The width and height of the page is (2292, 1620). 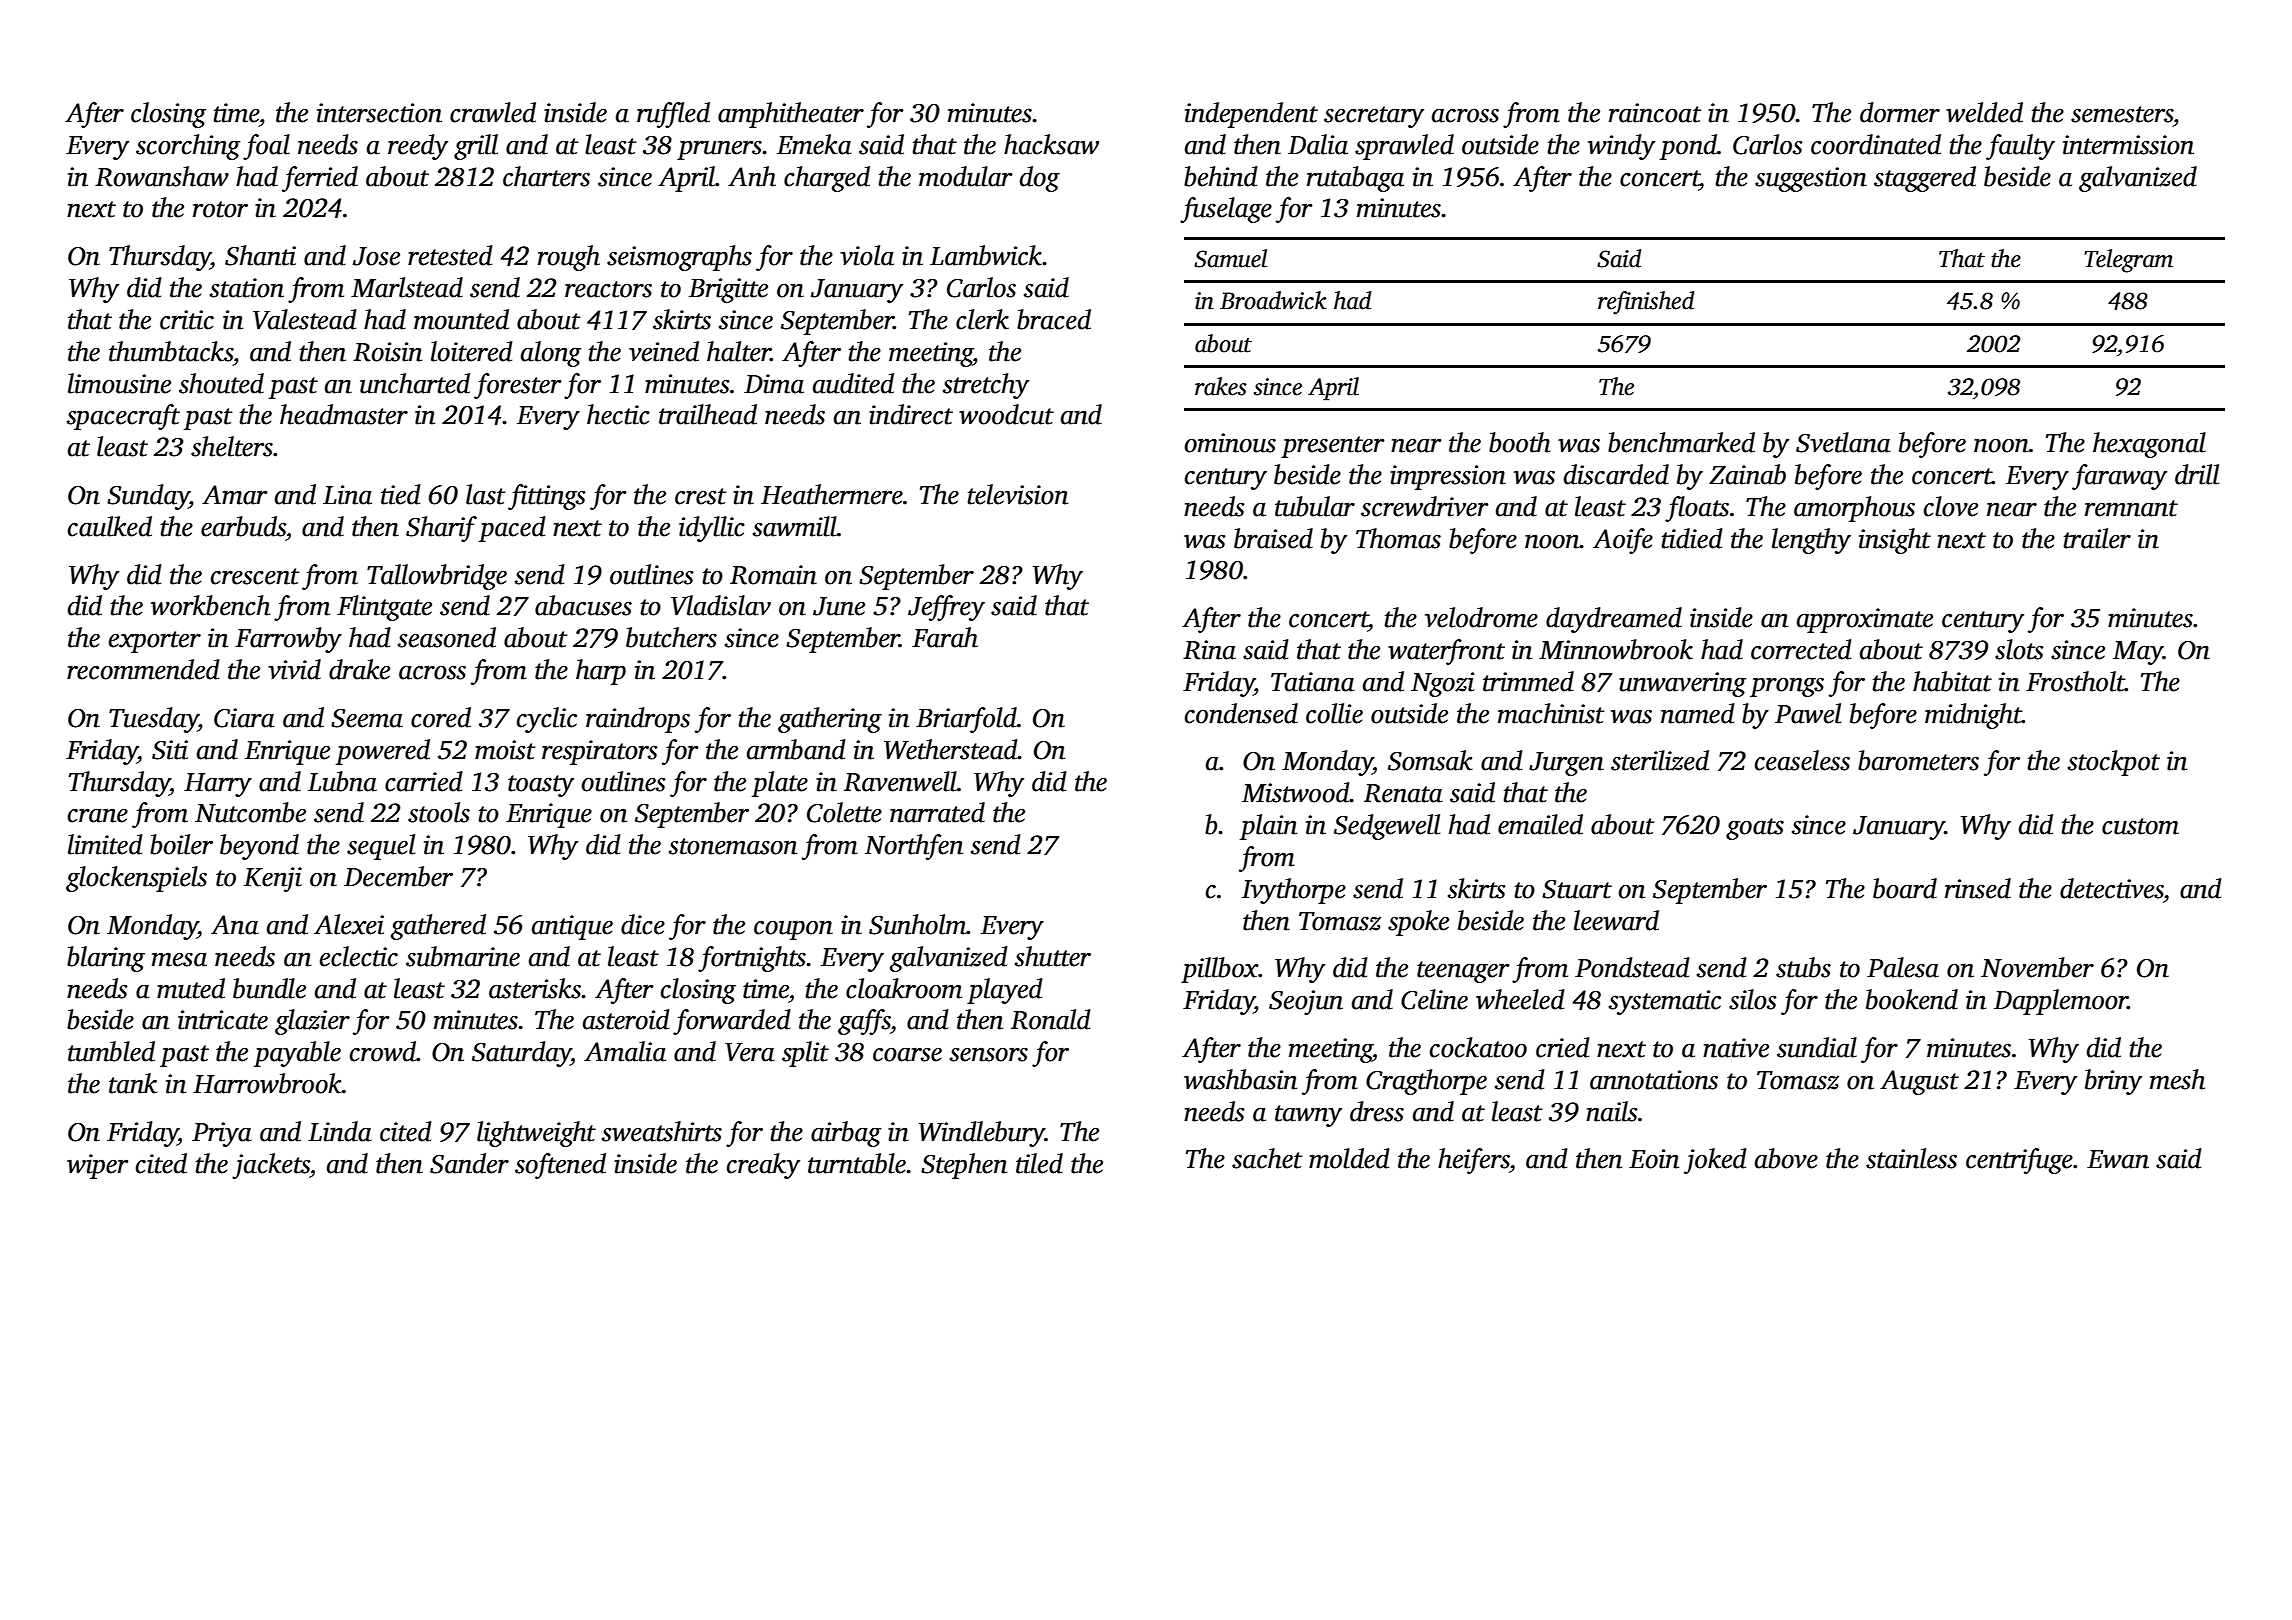 I want to click on welded, so click(x=1984, y=112).
